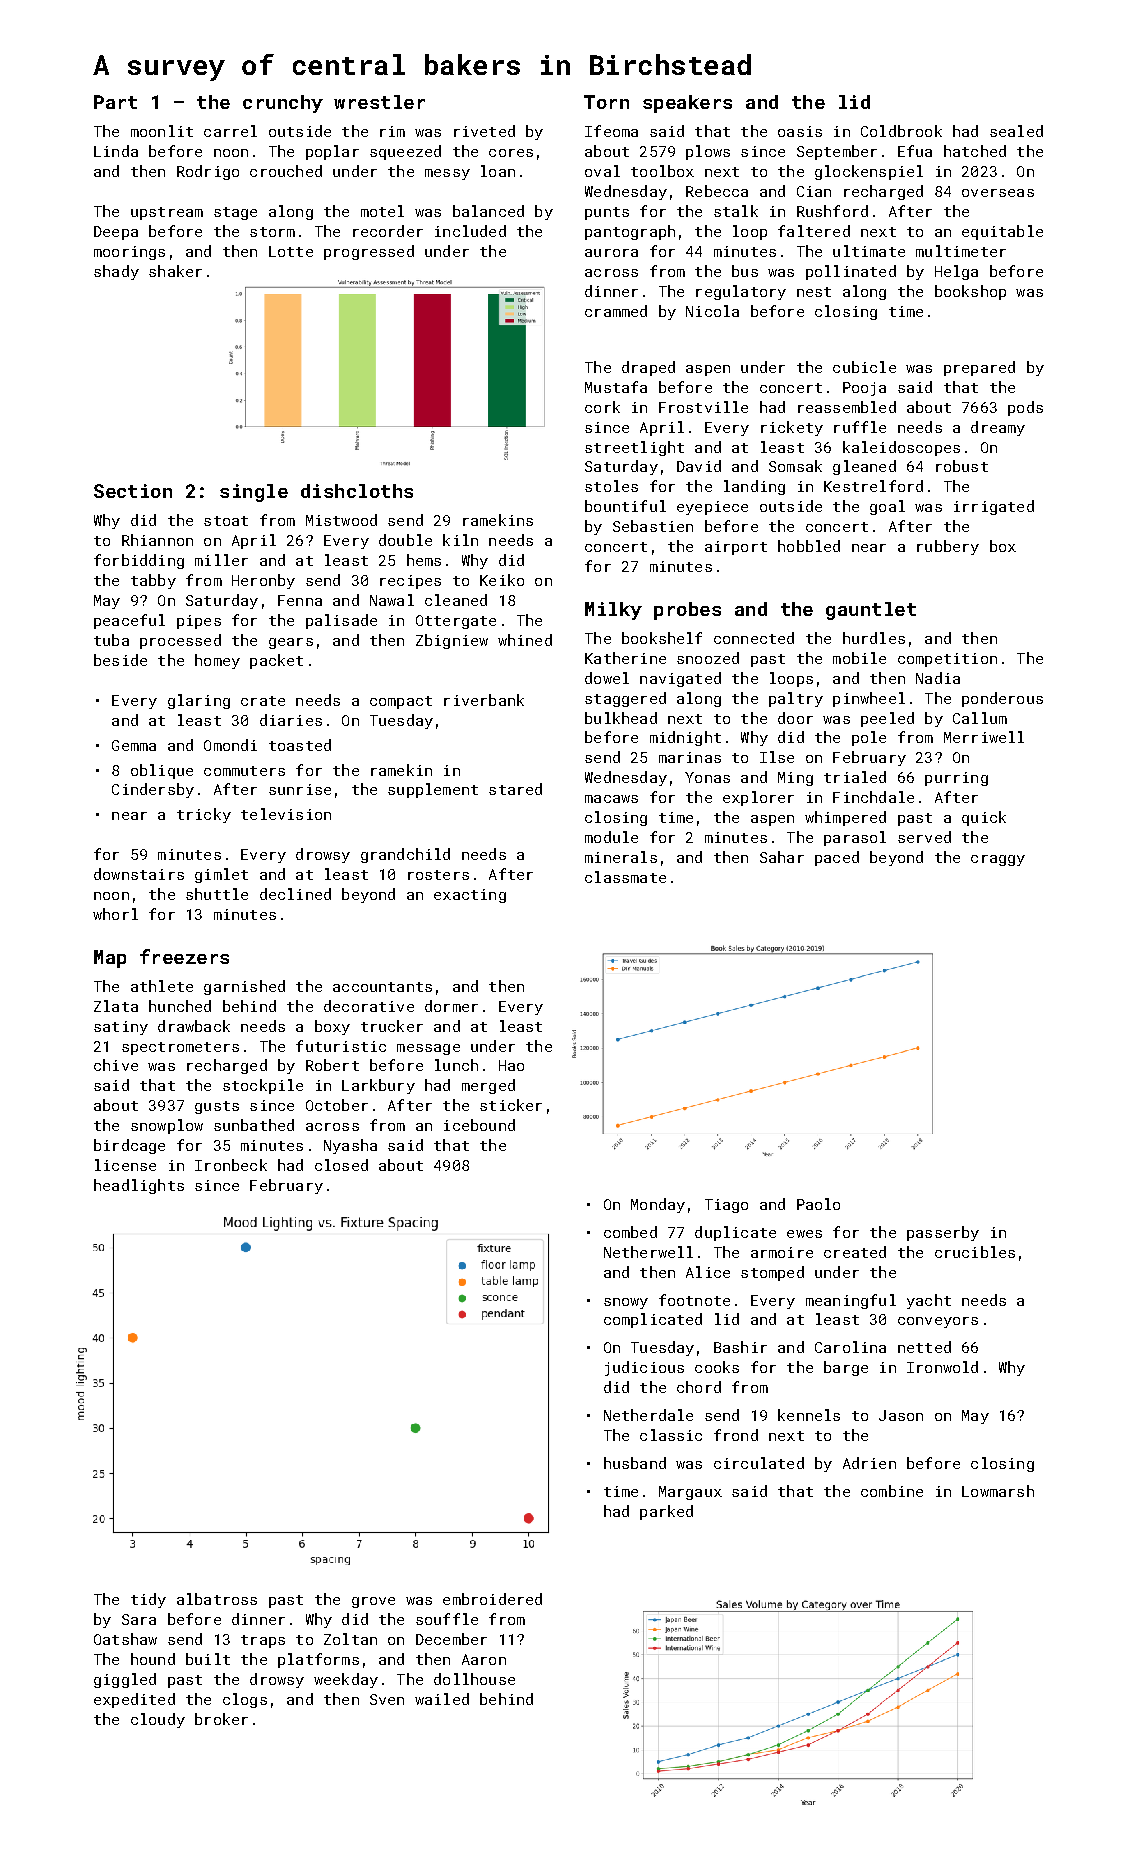  What do you see at coordinates (387, 1699) in the screenshot?
I see `Sven` at bounding box center [387, 1699].
